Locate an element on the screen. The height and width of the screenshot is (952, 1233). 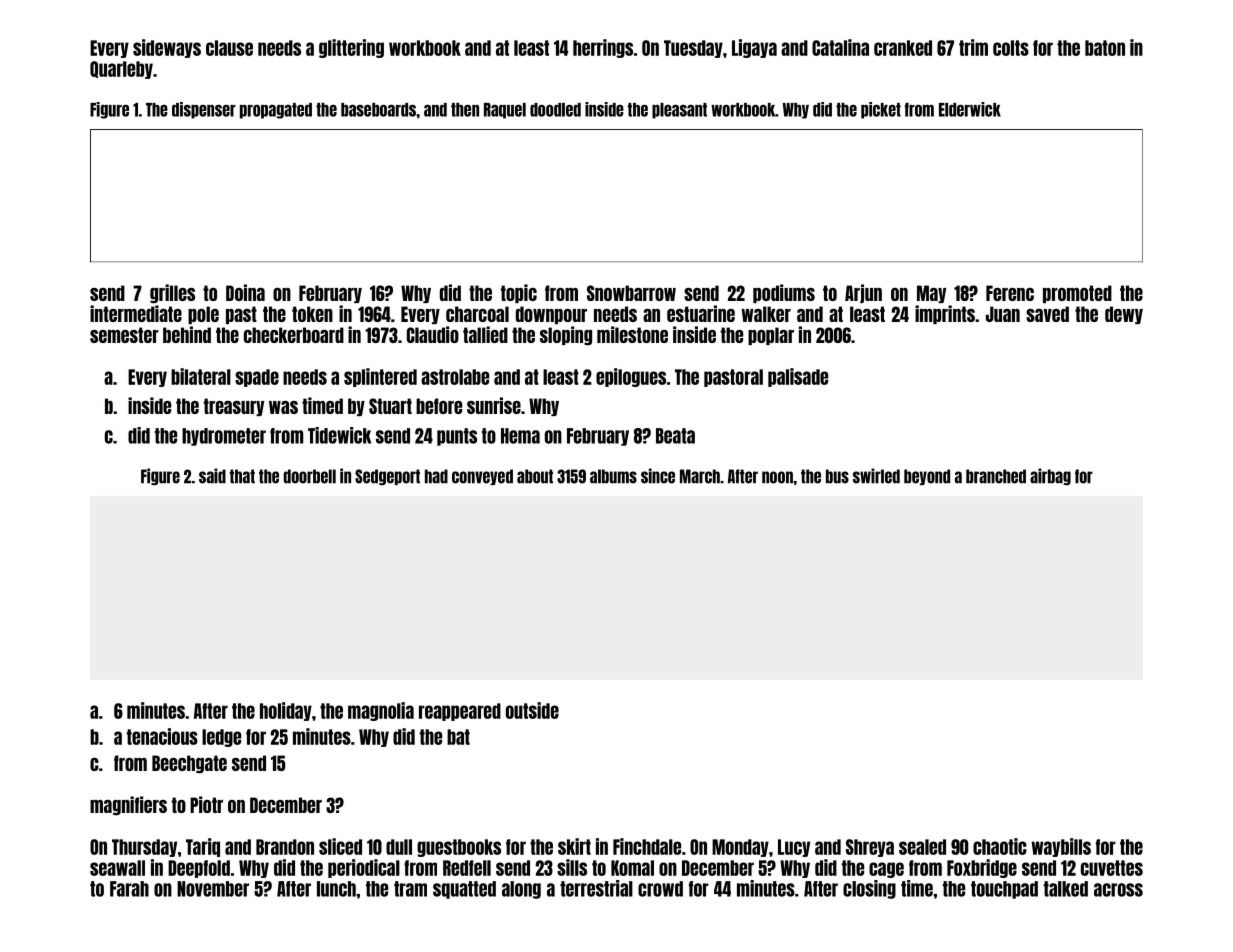
imprints is located at coordinates (945, 314).
